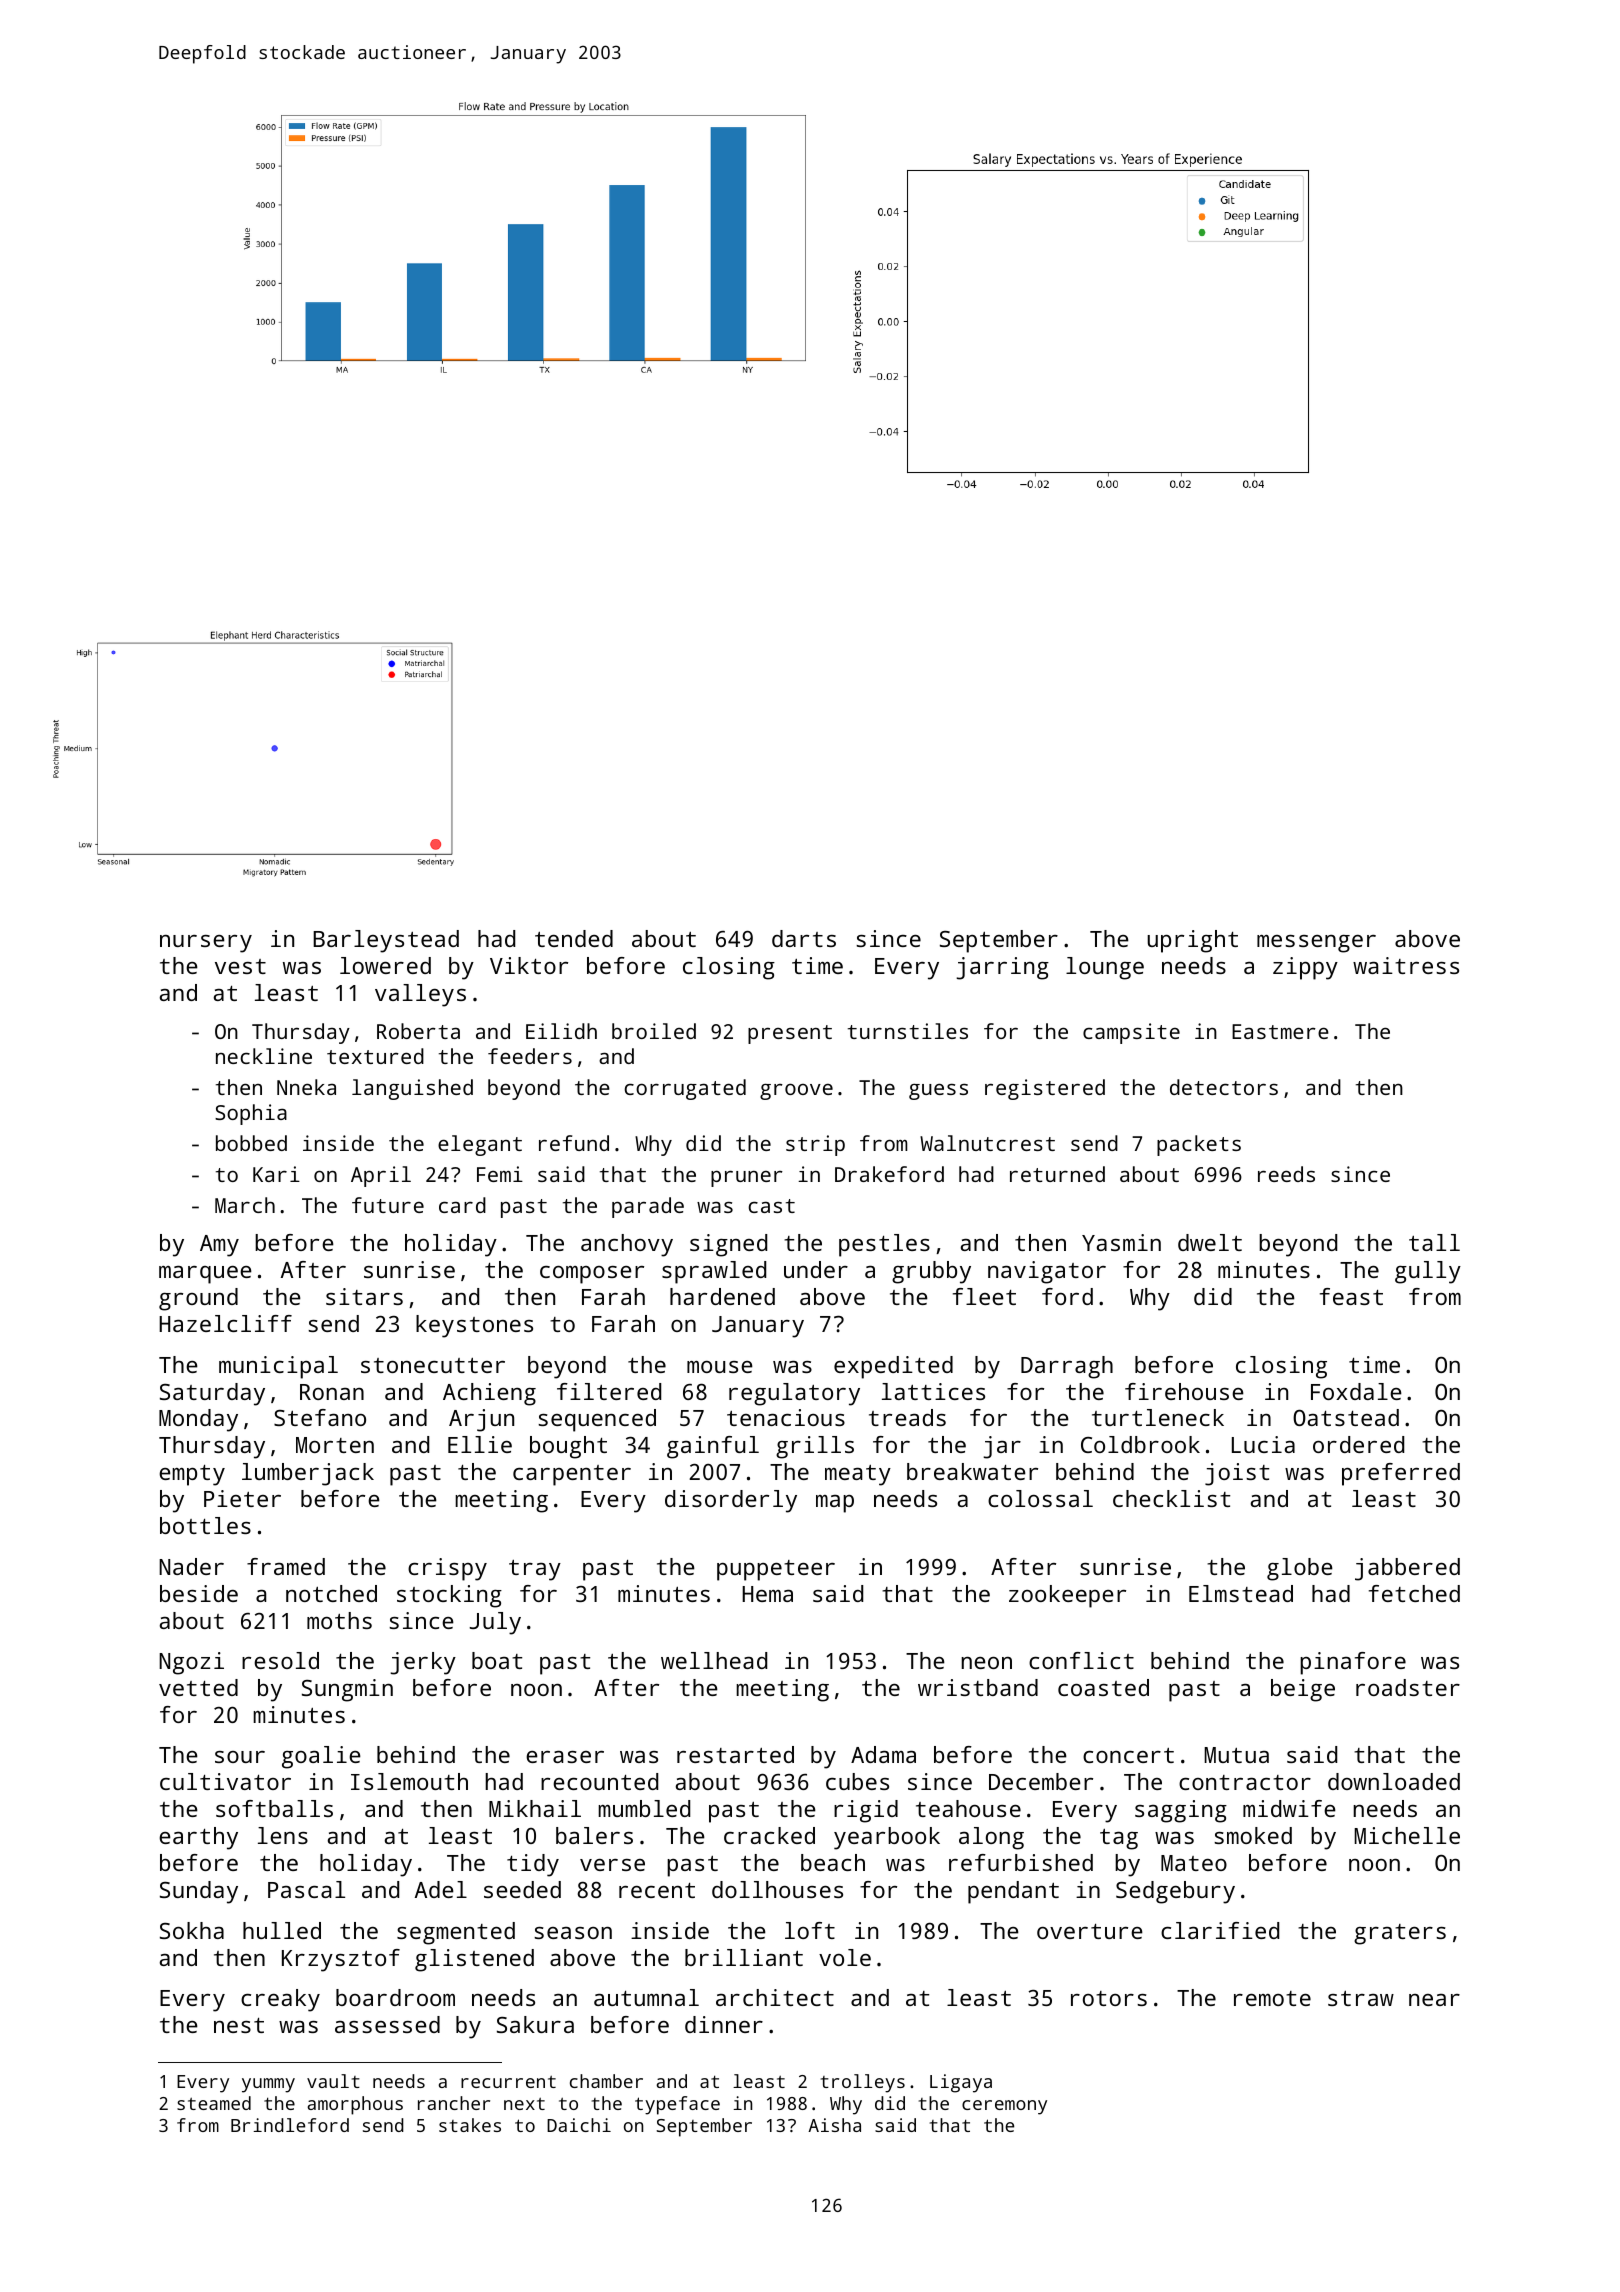 Image resolution: width=1620 pixels, height=2292 pixels. What do you see at coordinates (386, 941) in the screenshot?
I see `Barleystead` at bounding box center [386, 941].
